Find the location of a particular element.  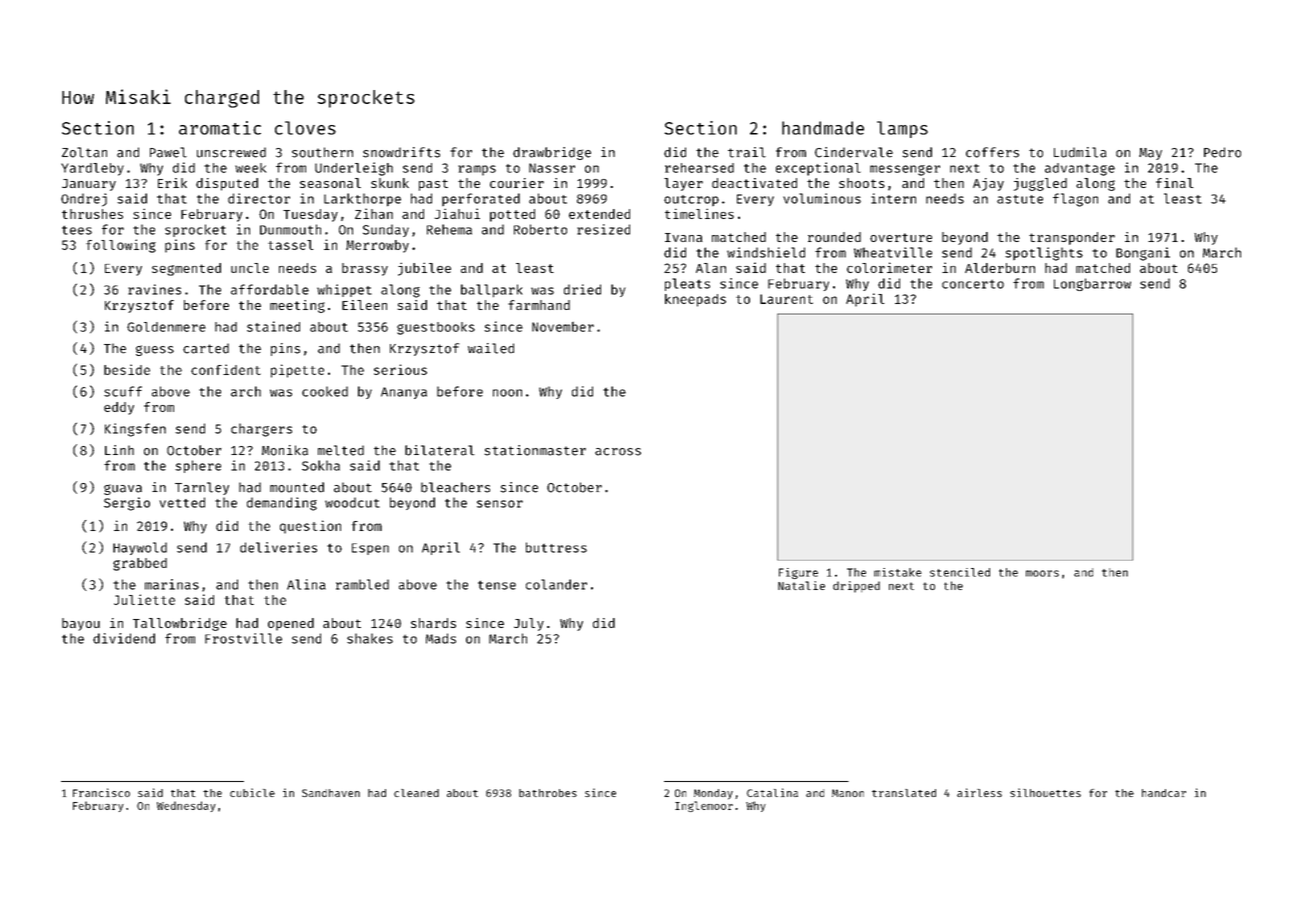

concerto is located at coordinates (973, 284).
